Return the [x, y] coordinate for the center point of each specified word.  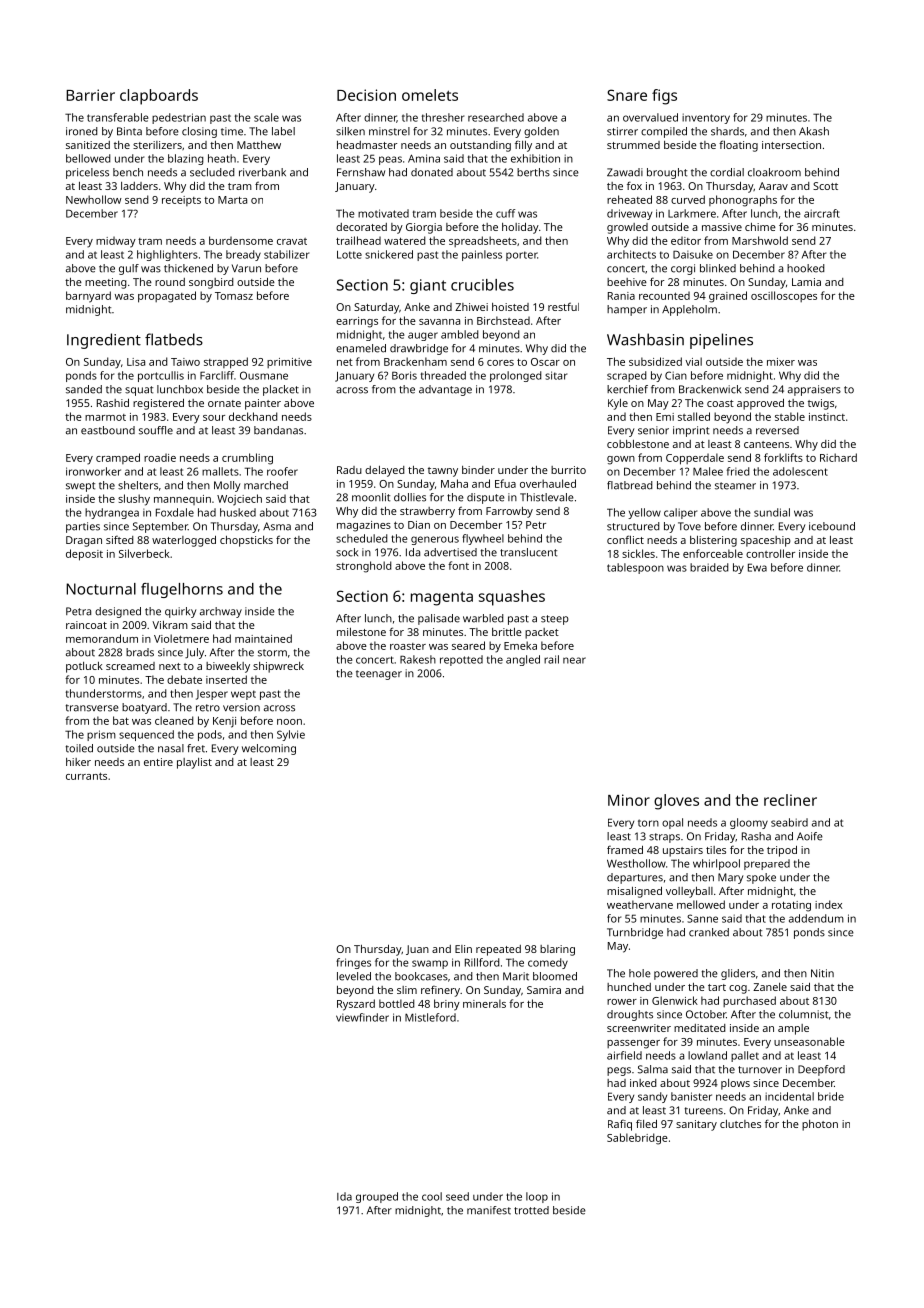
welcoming [269, 749]
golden [541, 132]
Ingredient [104, 341]
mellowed [701, 904]
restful [563, 306]
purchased [749, 1001]
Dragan [84, 541]
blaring [557, 950]
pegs [619, 1071]
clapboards [159, 97]
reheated [629, 199]
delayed [385, 471]
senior [653, 430]
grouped [377, 1197]
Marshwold [760, 240]
